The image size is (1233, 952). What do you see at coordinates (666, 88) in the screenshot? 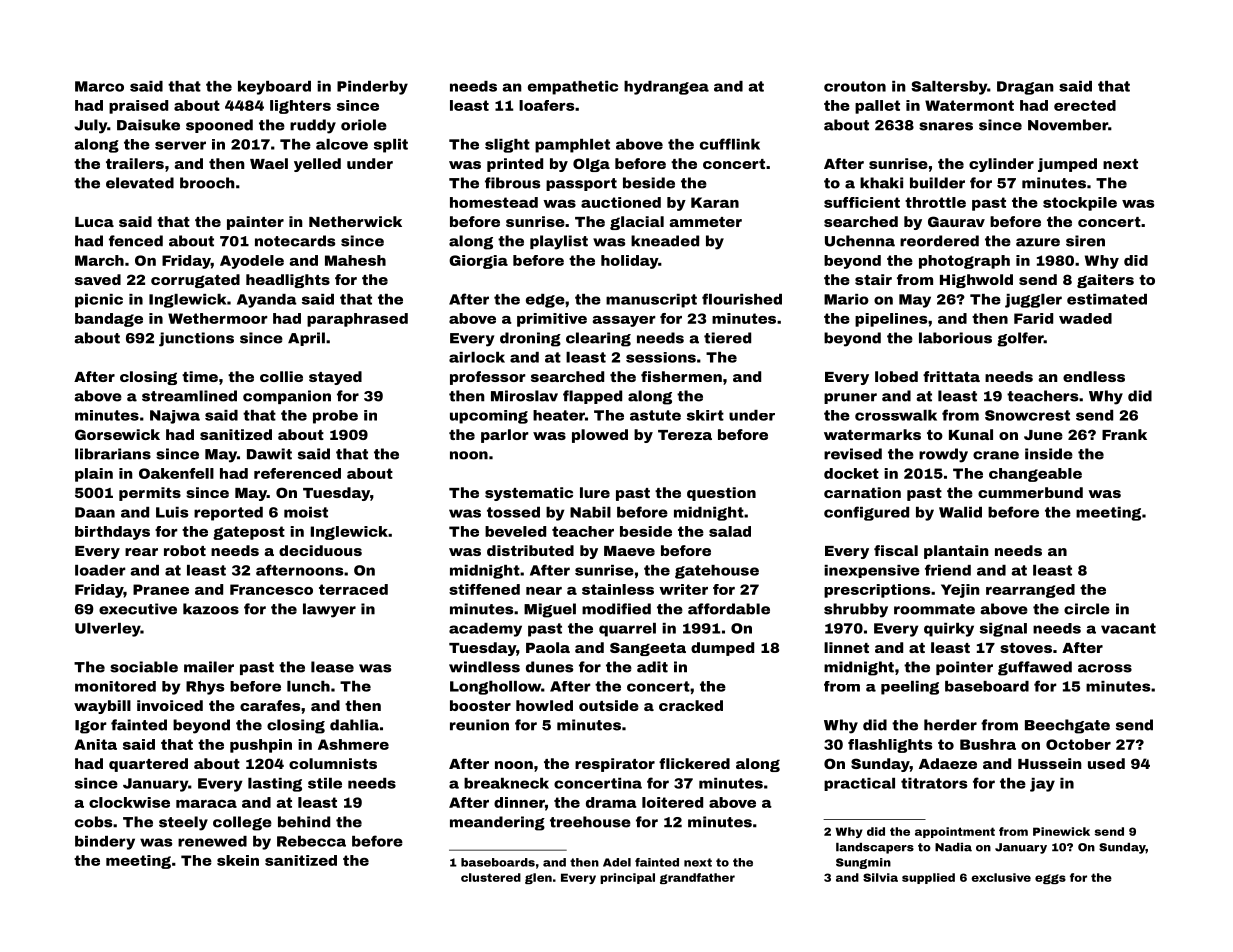
I see `hydrangea` at bounding box center [666, 88].
